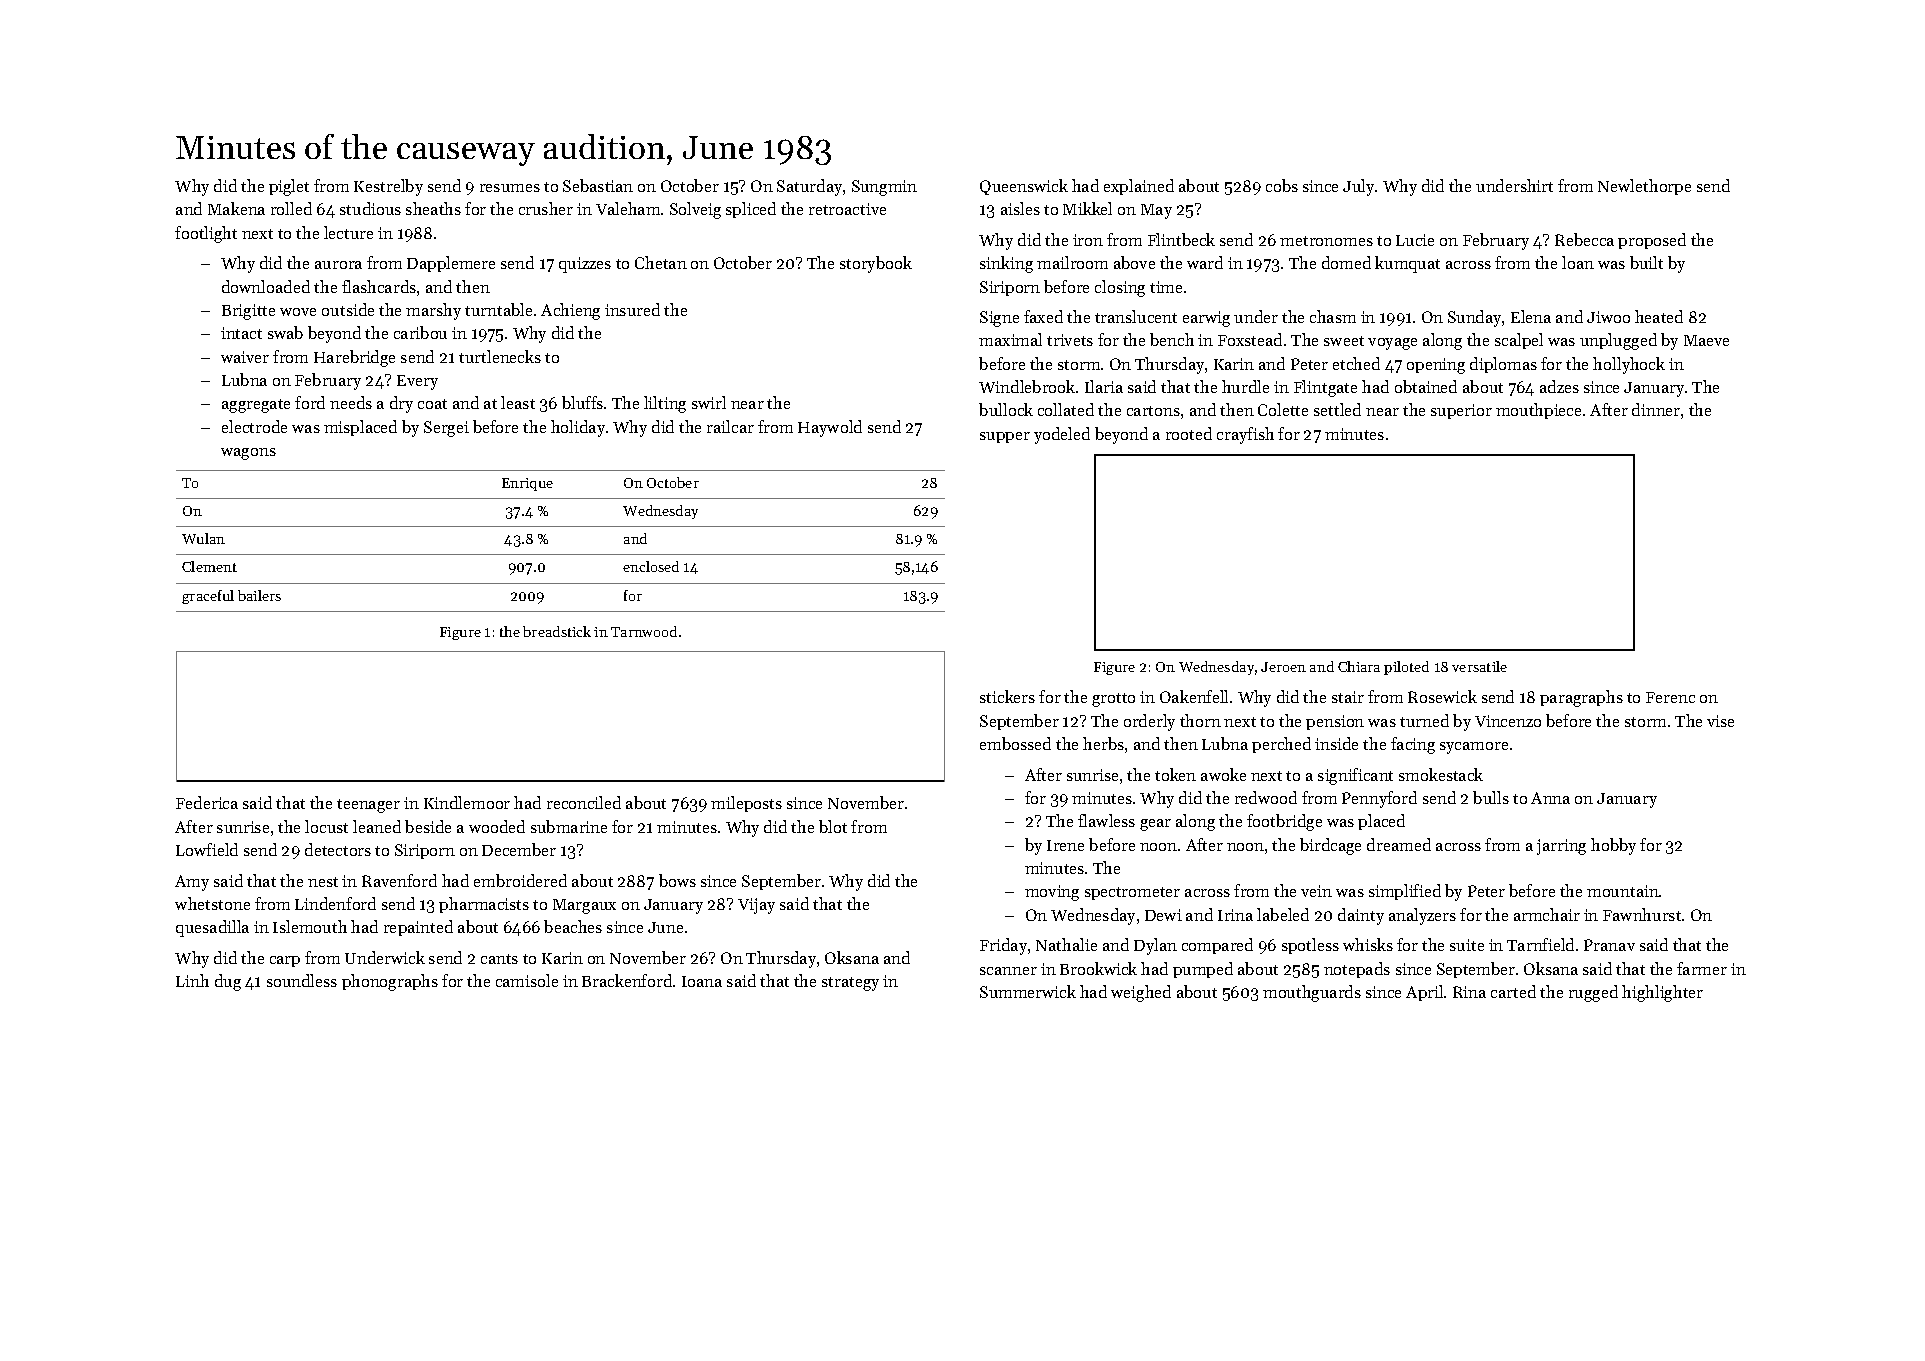  What do you see at coordinates (527, 980) in the page?
I see `camisole` at bounding box center [527, 980].
